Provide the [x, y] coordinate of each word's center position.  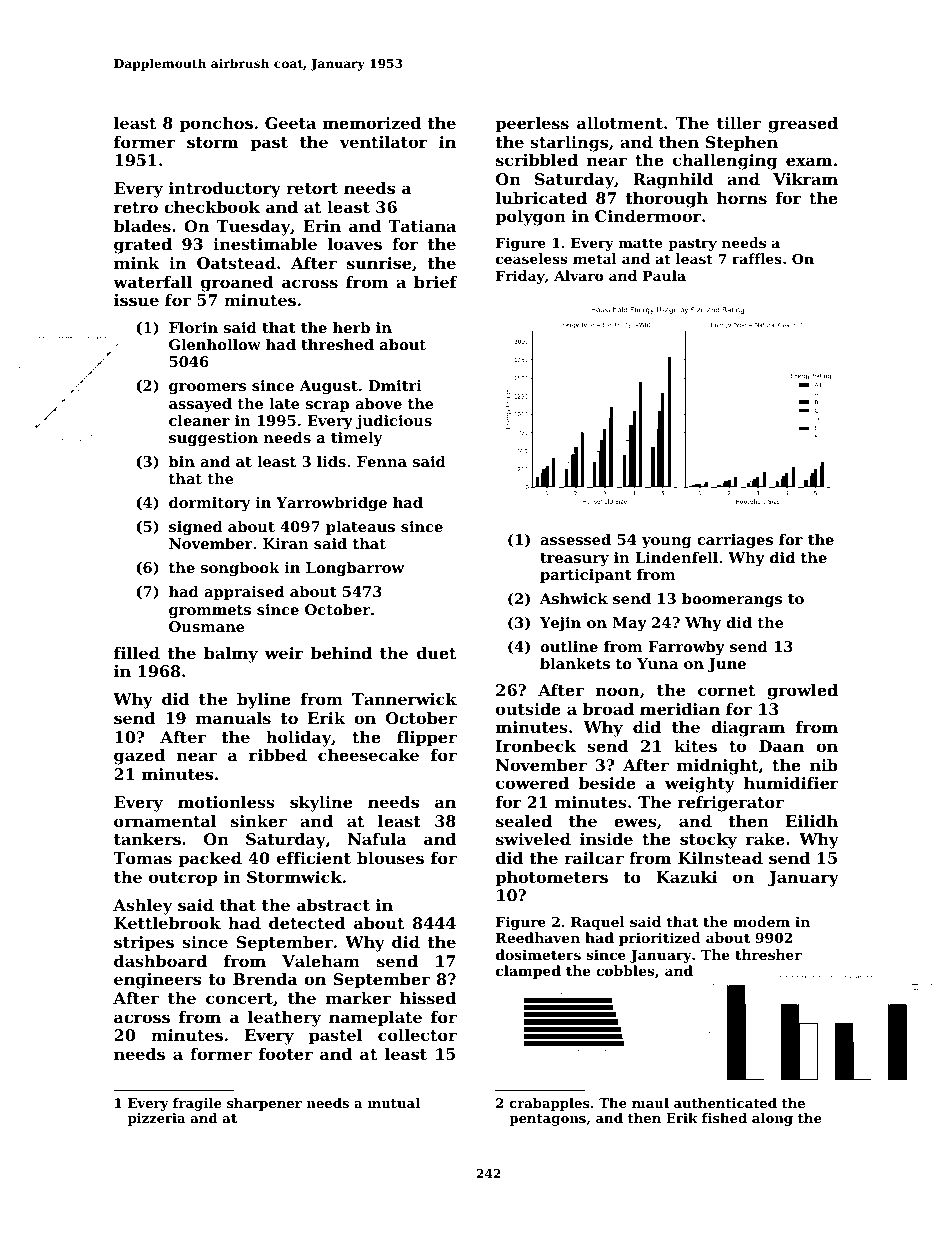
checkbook [212, 207]
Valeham [321, 961]
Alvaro [578, 275]
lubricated [541, 198]
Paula [664, 275]
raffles [757, 258]
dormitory [209, 504]
